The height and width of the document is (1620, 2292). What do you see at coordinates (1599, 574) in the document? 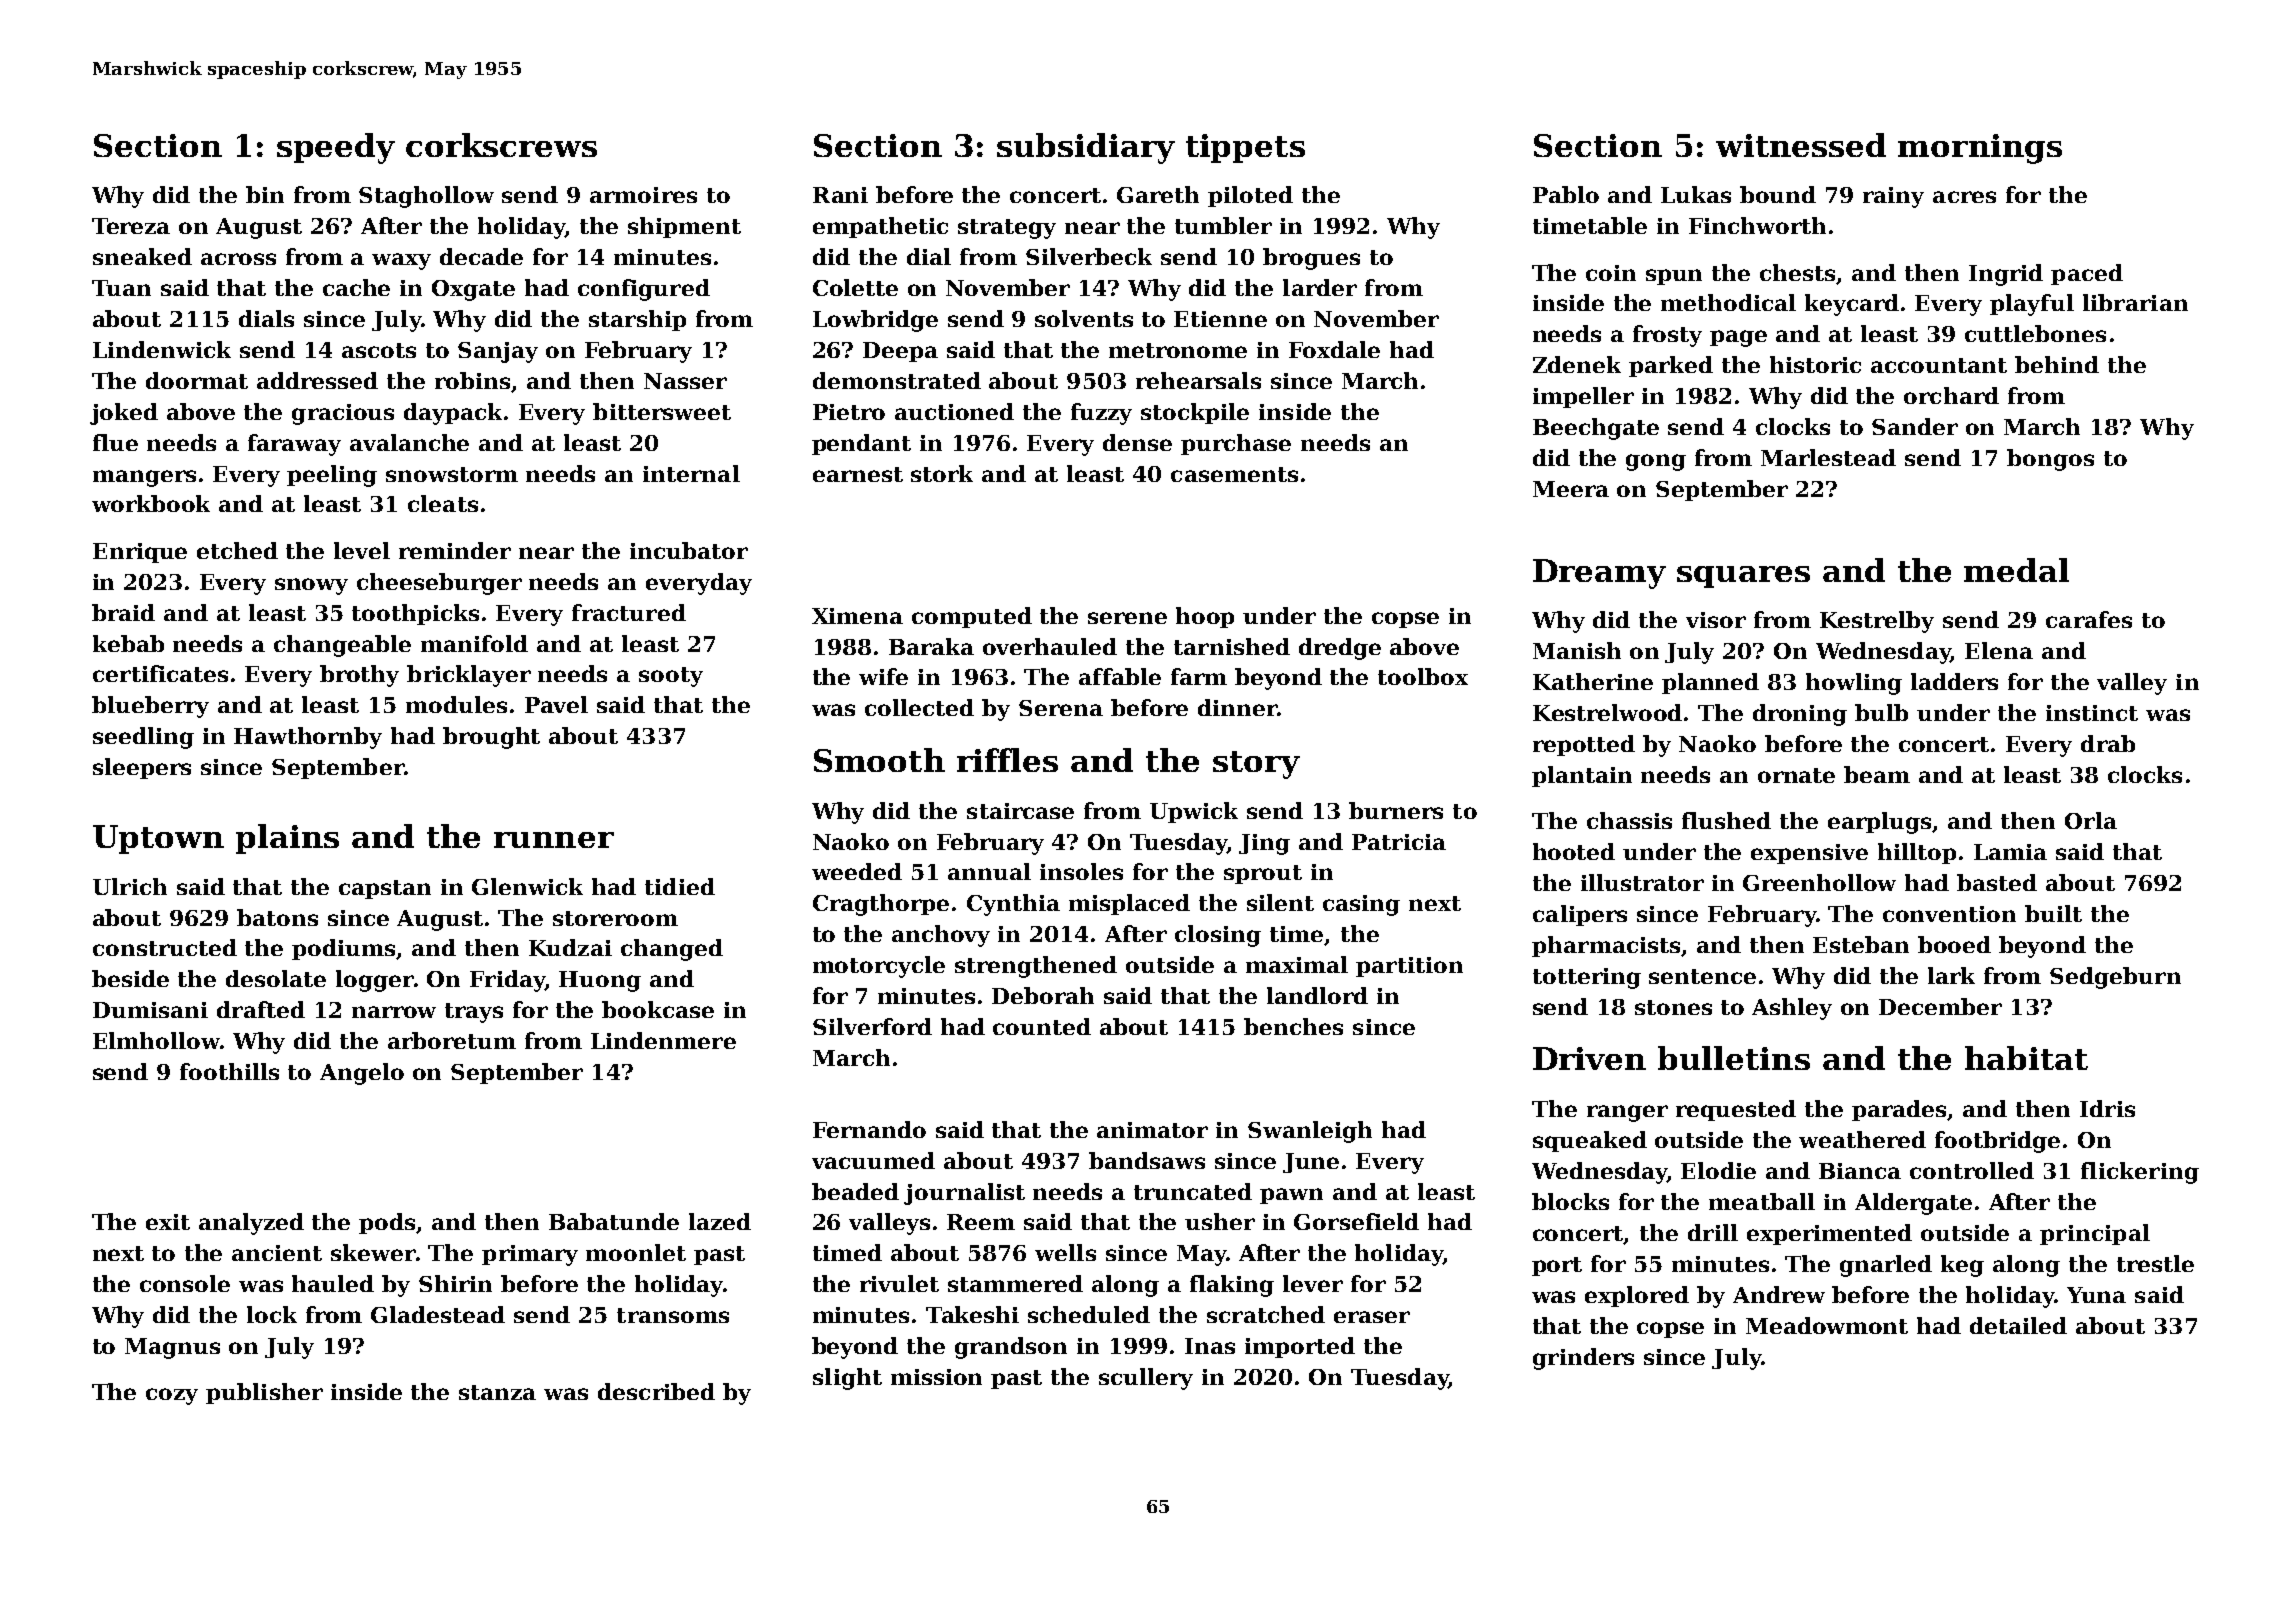
I see `Dreamy` at bounding box center [1599, 574].
